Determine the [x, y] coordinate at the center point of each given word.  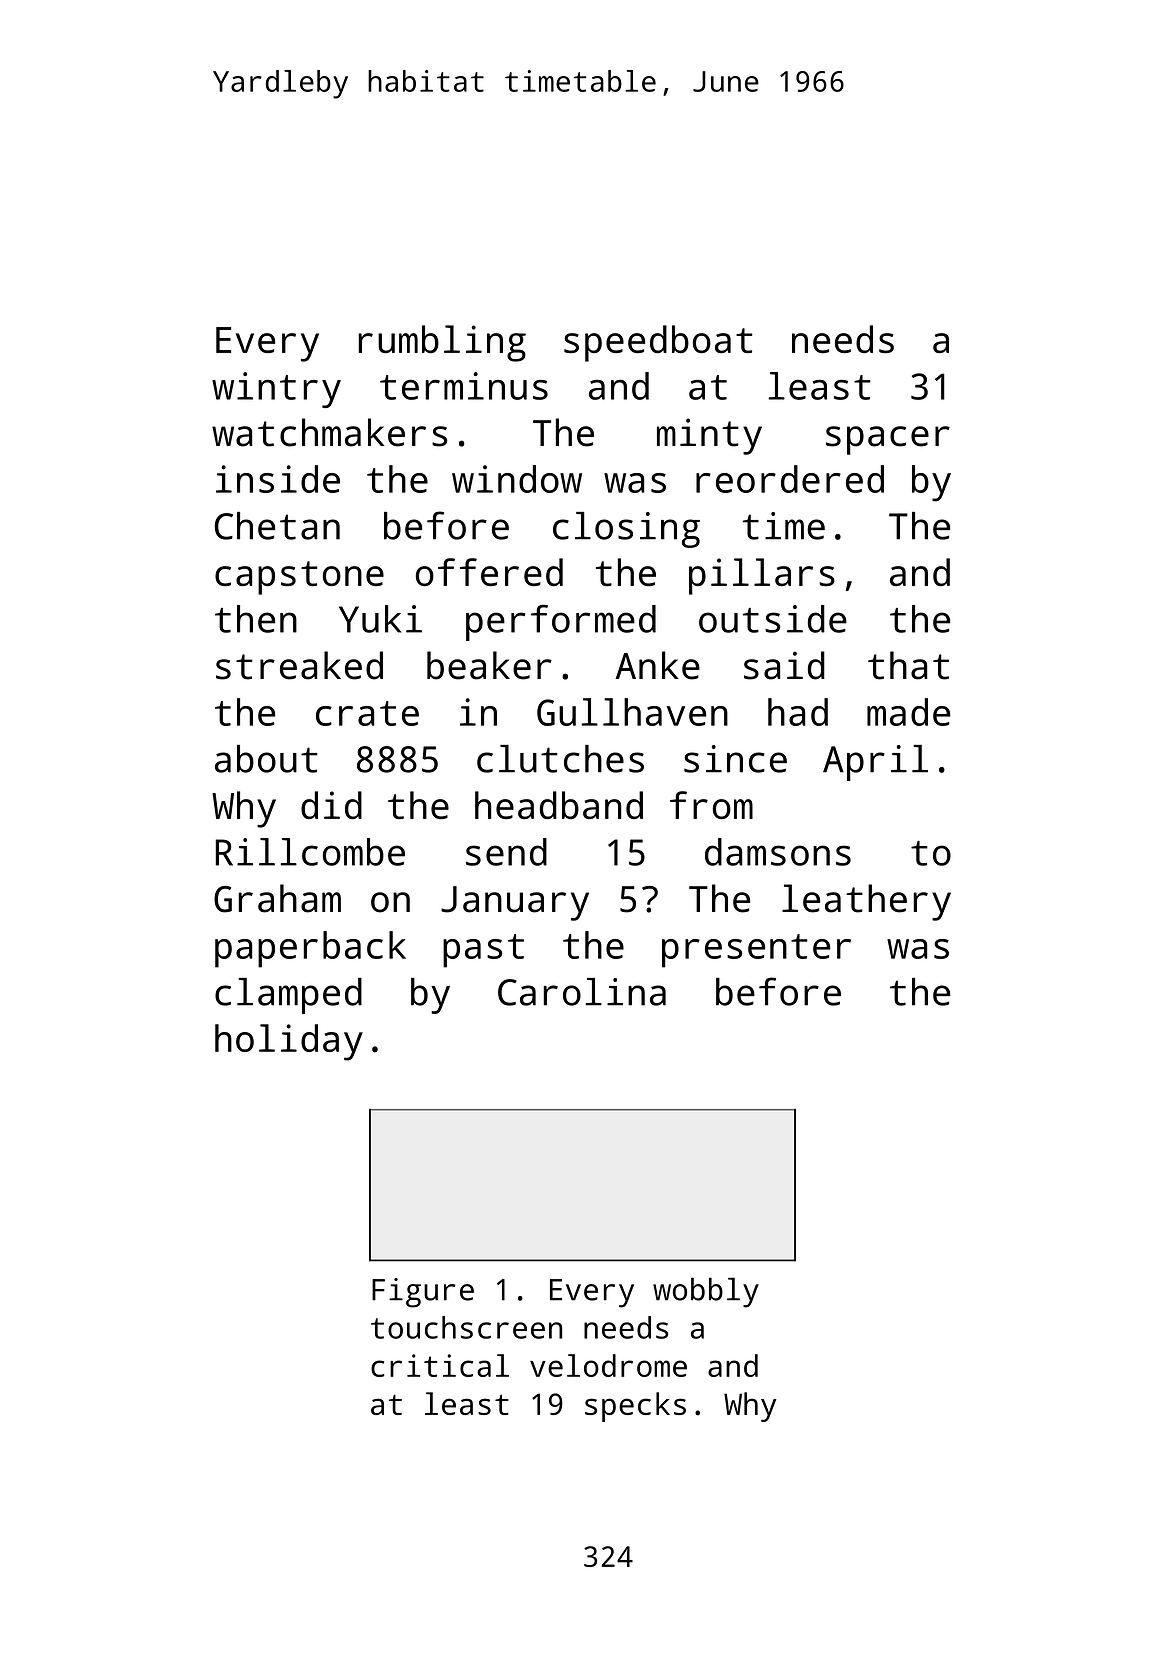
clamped [288, 996]
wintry [276, 390]
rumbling [442, 343]
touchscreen [467, 1327]
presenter [756, 951]
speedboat [658, 343]
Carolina [582, 992]
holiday [289, 1042]
